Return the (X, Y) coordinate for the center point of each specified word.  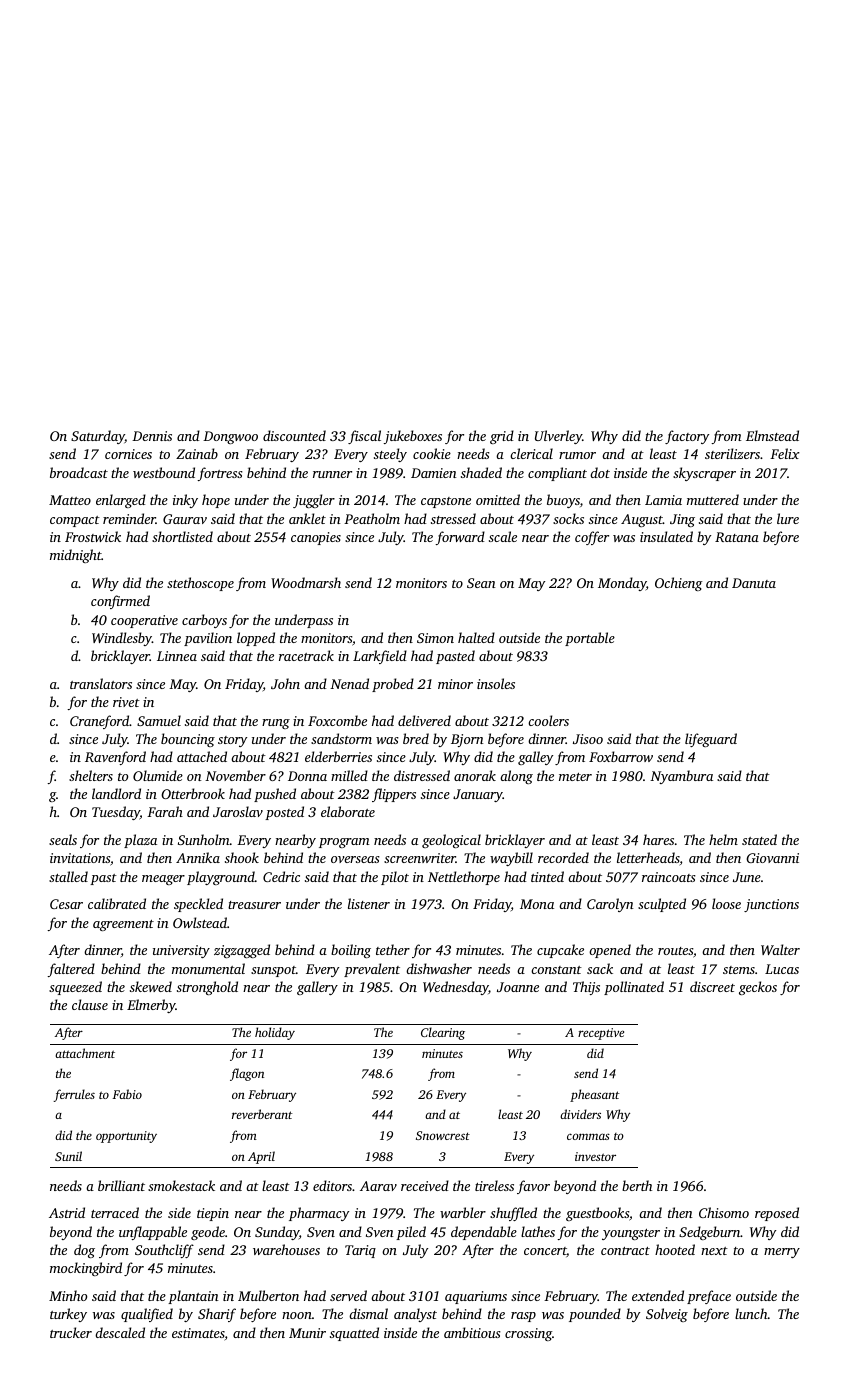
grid (502, 437)
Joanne (518, 987)
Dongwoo (230, 437)
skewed (151, 986)
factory (687, 437)
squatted (354, 1334)
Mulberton (268, 1295)
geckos (758, 988)
